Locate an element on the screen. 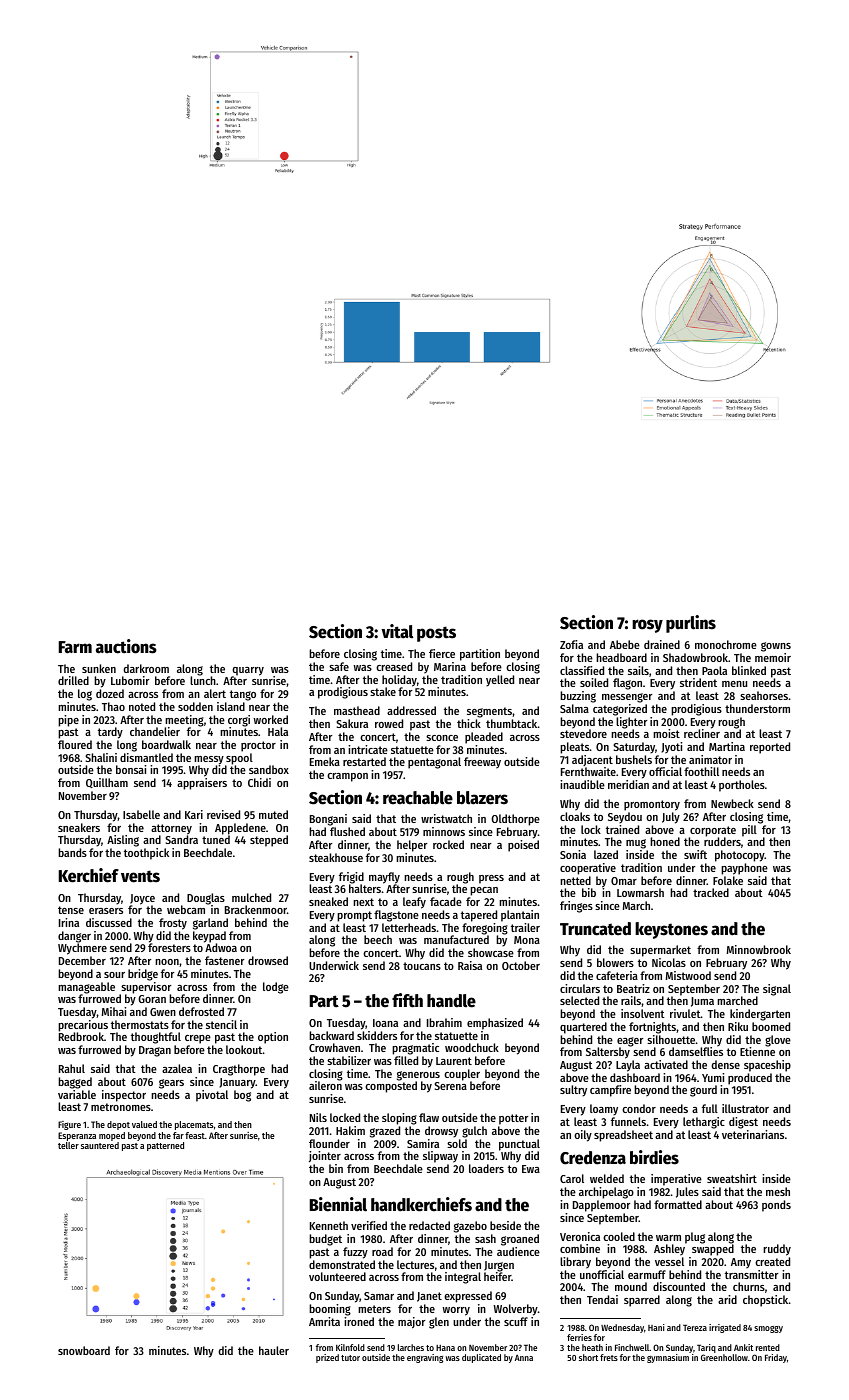  portholes is located at coordinates (742, 786).
